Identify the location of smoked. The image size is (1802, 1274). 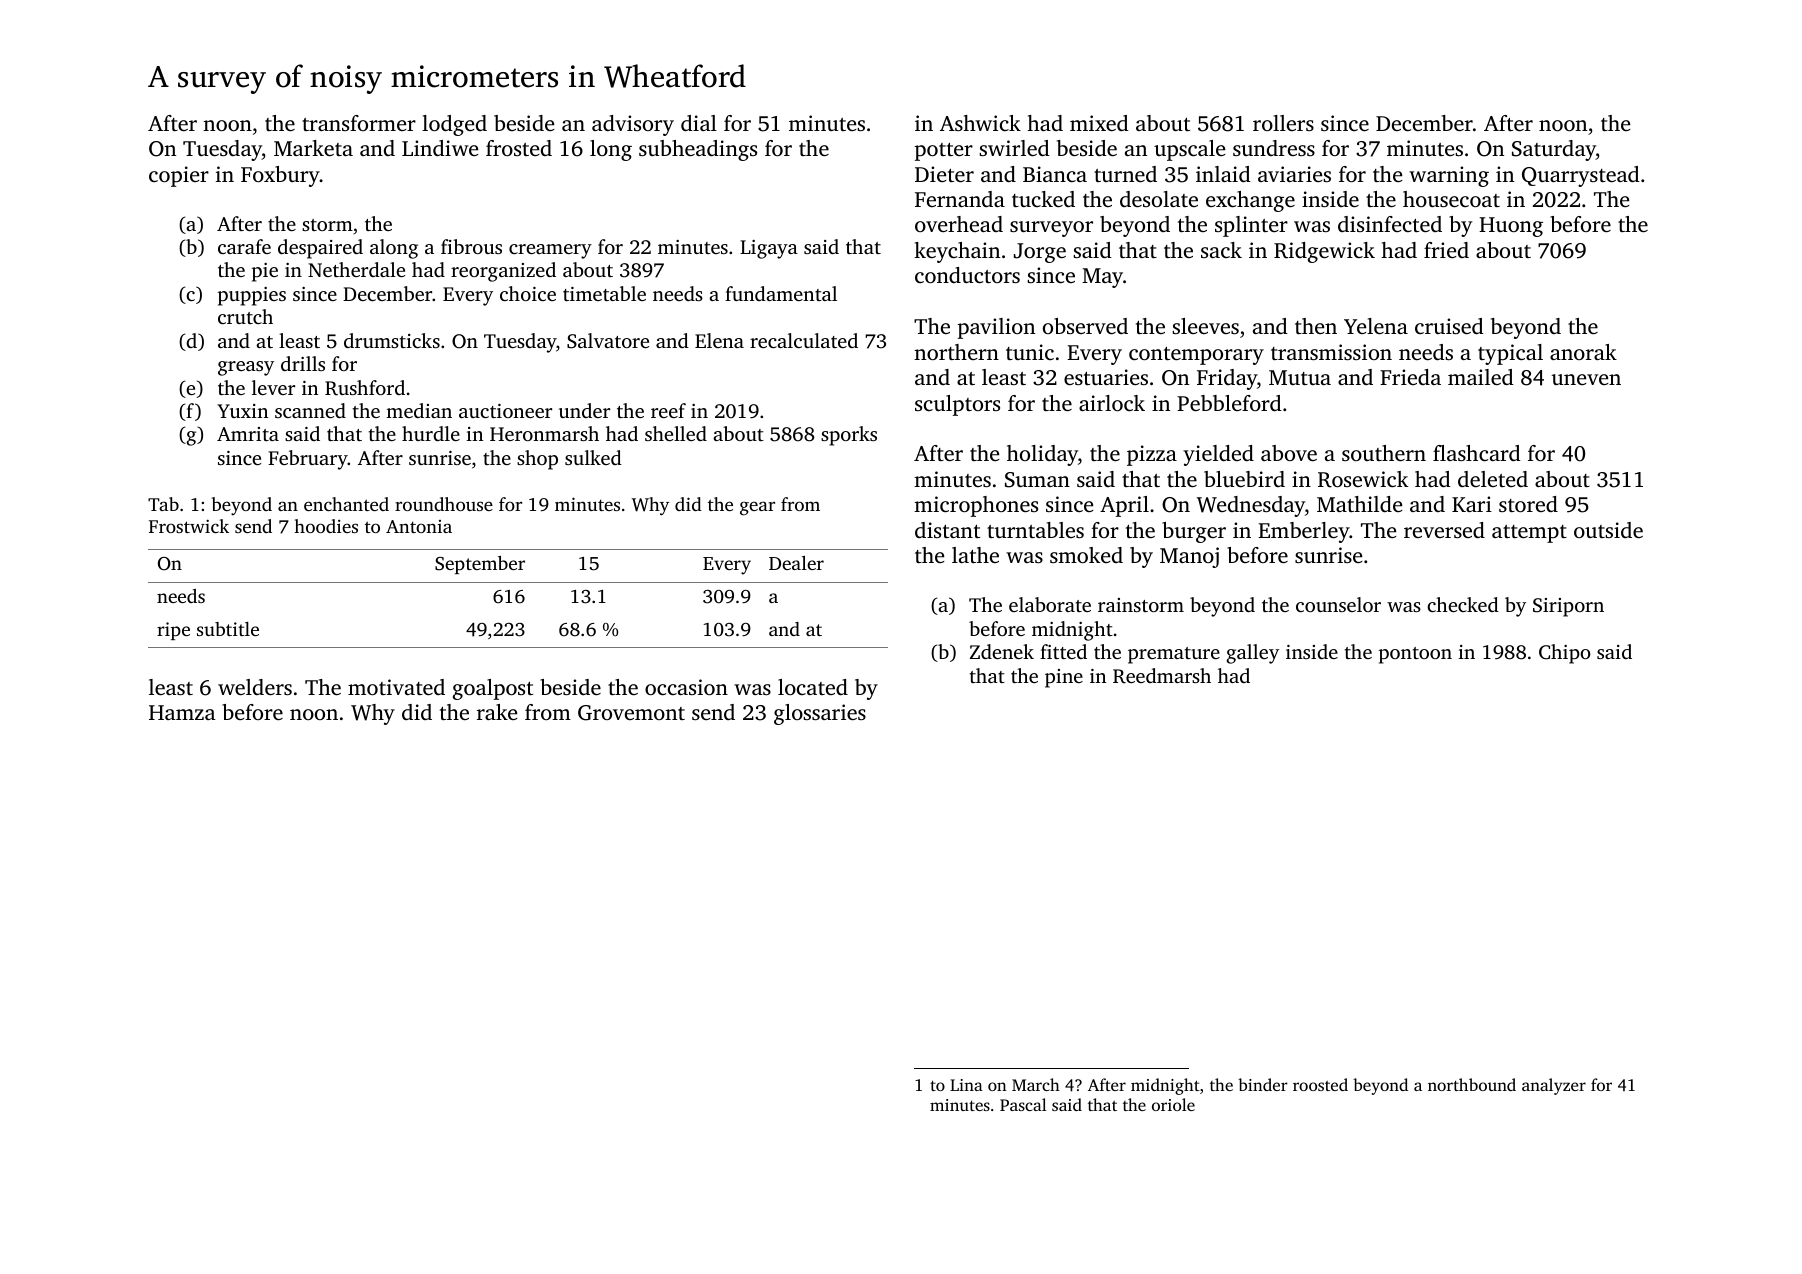
(1086, 555).
